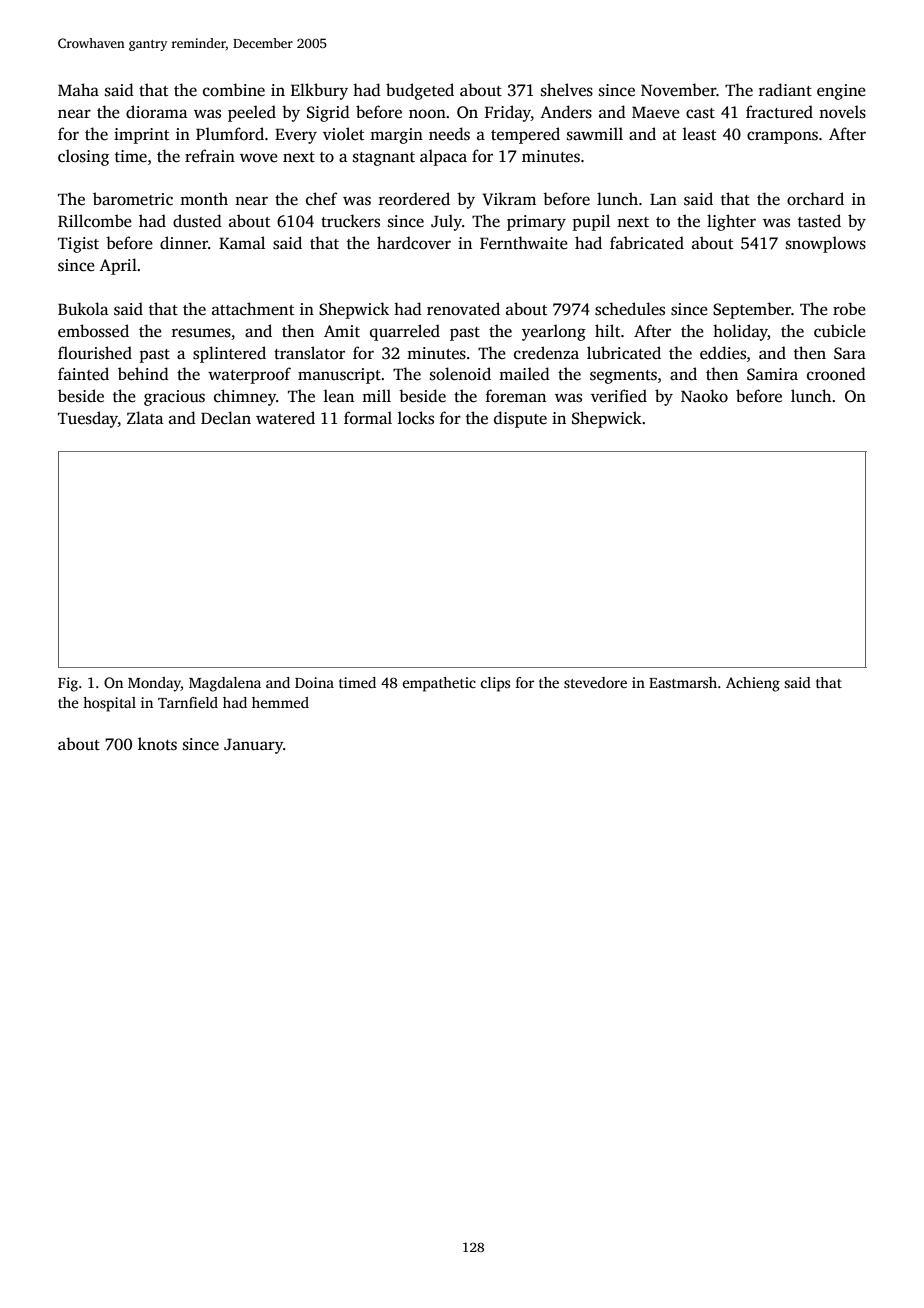  Describe the element at coordinates (815, 199) in the page. I see `orchard` at that location.
